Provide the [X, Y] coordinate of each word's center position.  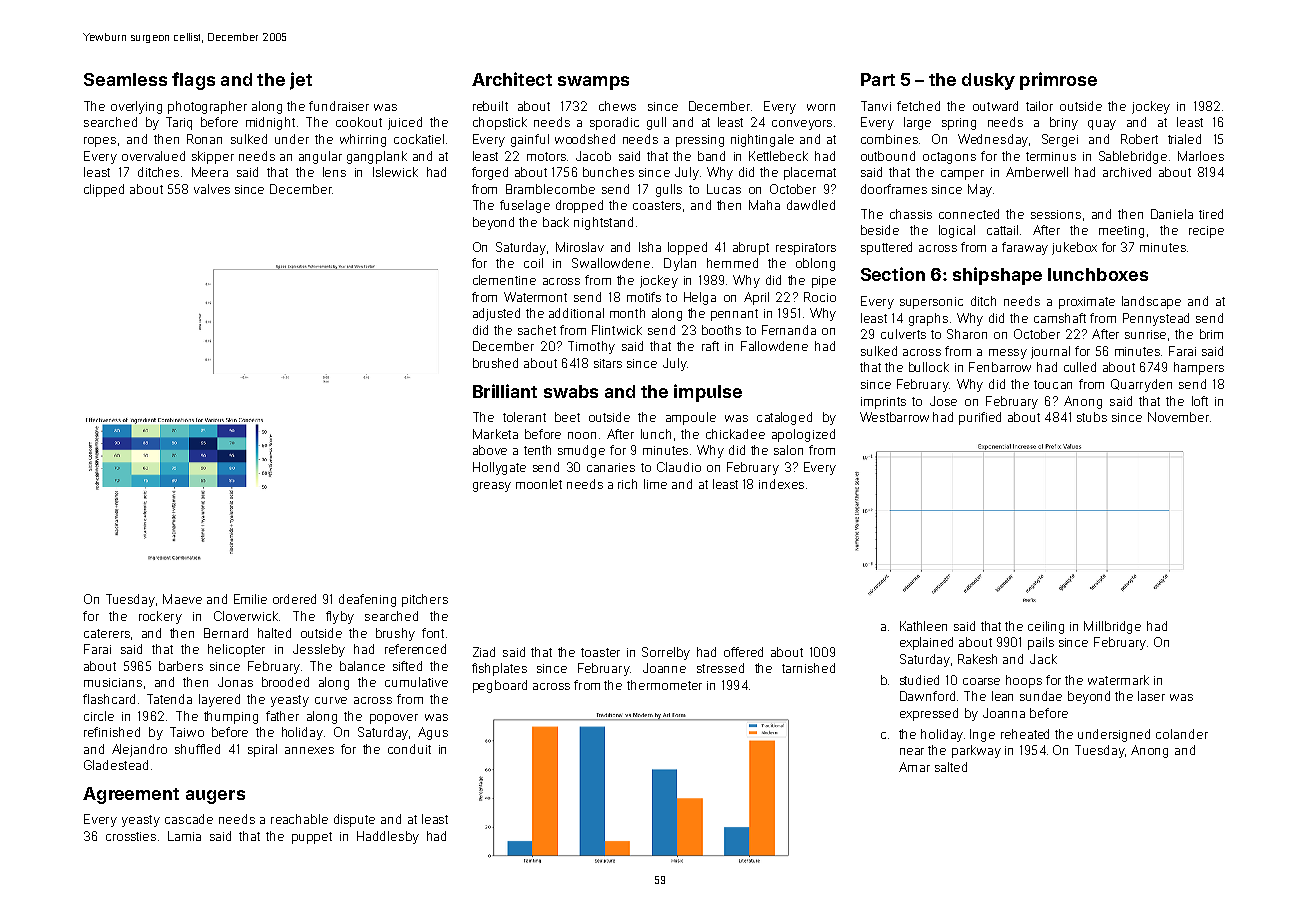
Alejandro [139, 750]
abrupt [751, 248]
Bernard [226, 633]
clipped [104, 190]
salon [788, 450]
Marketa [495, 434]
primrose [1058, 81]
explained [926, 643]
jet [301, 81]
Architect [512, 79]
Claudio [679, 467]
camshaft [1060, 318]
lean [1002, 696]
